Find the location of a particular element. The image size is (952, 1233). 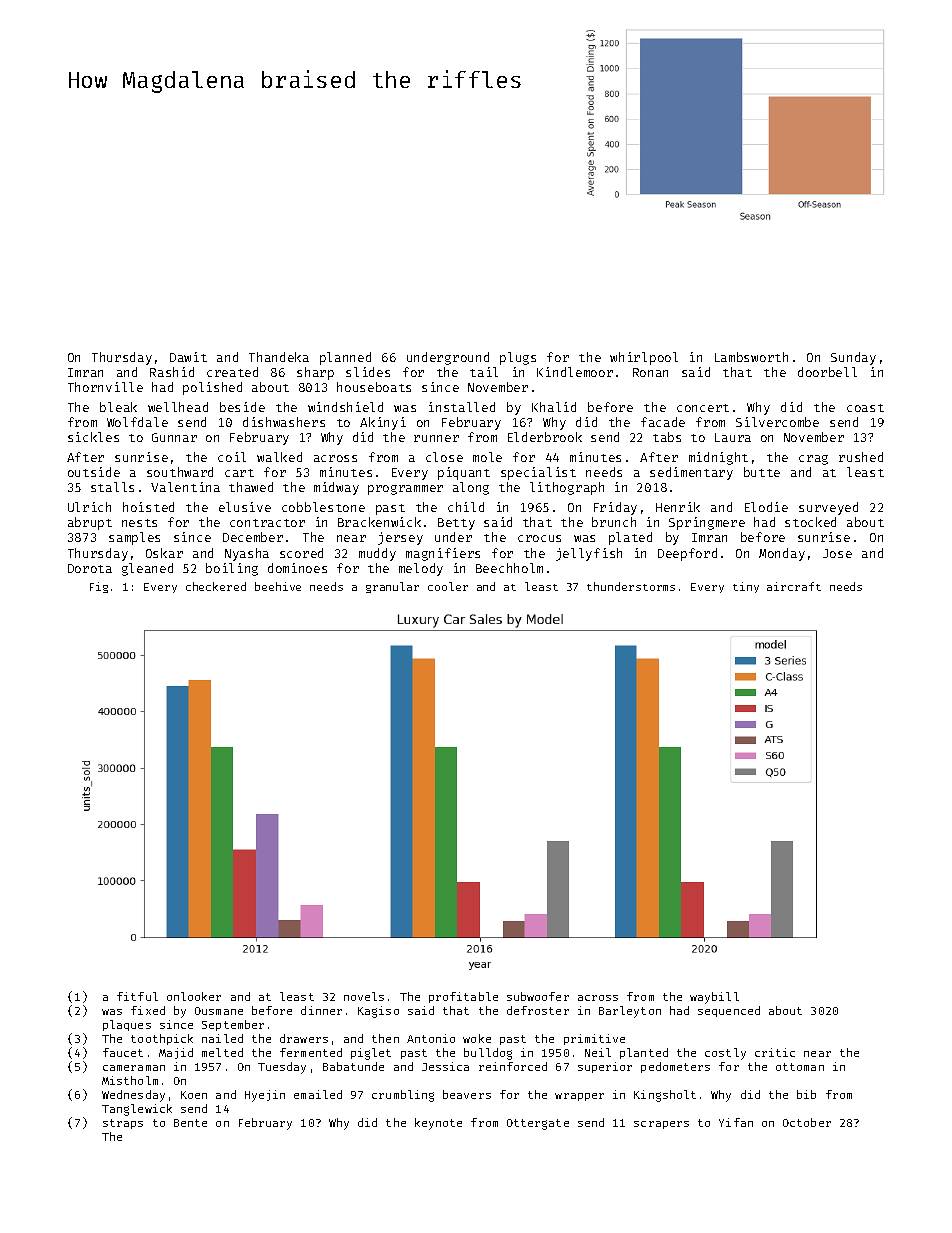

straps is located at coordinates (123, 1124).
